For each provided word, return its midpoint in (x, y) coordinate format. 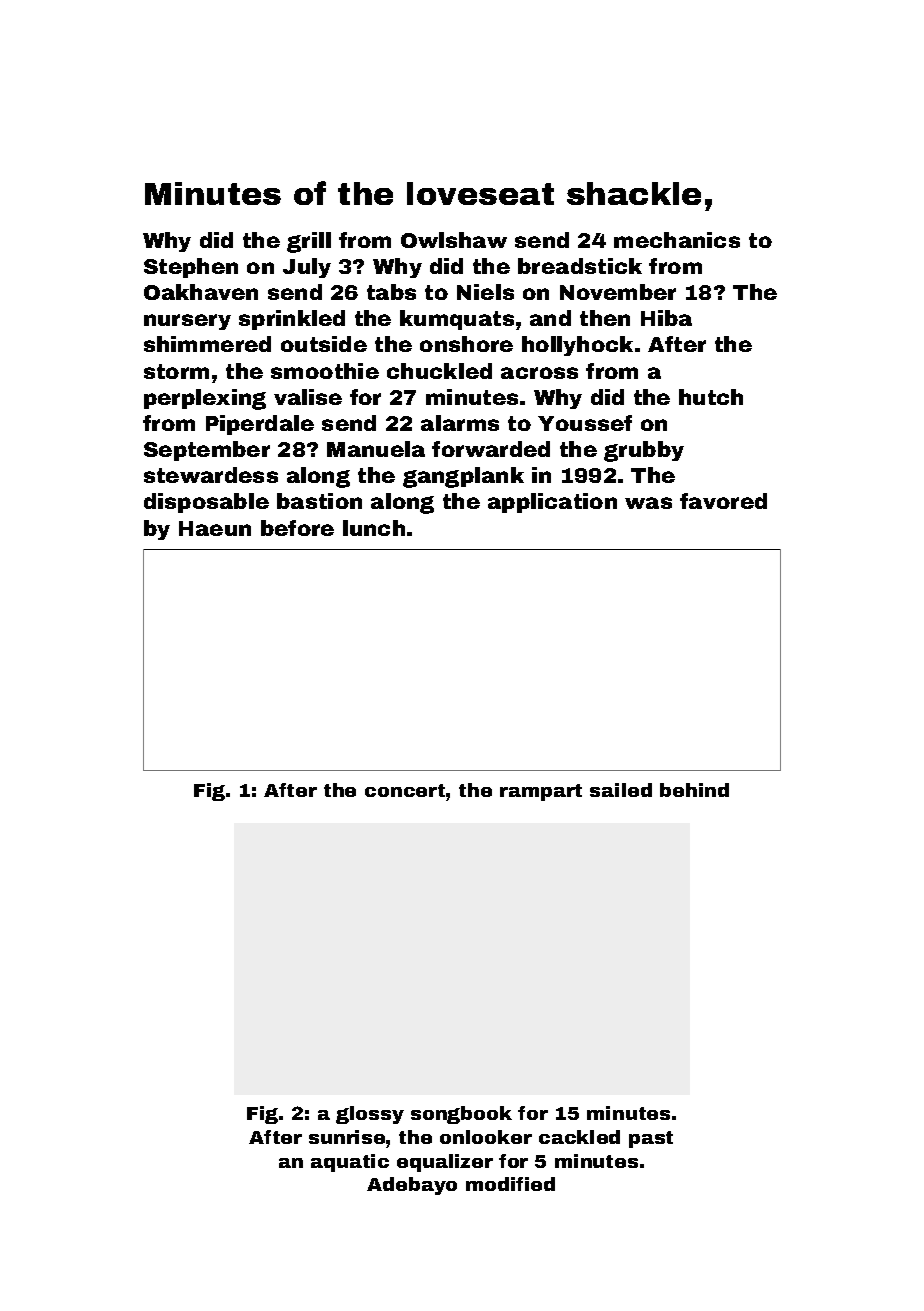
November (618, 292)
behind (694, 790)
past (651, 1139)
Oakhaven (201, 292)
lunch (374, 528)
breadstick (580, 266)
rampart (541, 792)
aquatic (350, 1163)
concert (405, 790)
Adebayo (412, 1186)
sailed (621, 790)
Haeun (215, 528)
